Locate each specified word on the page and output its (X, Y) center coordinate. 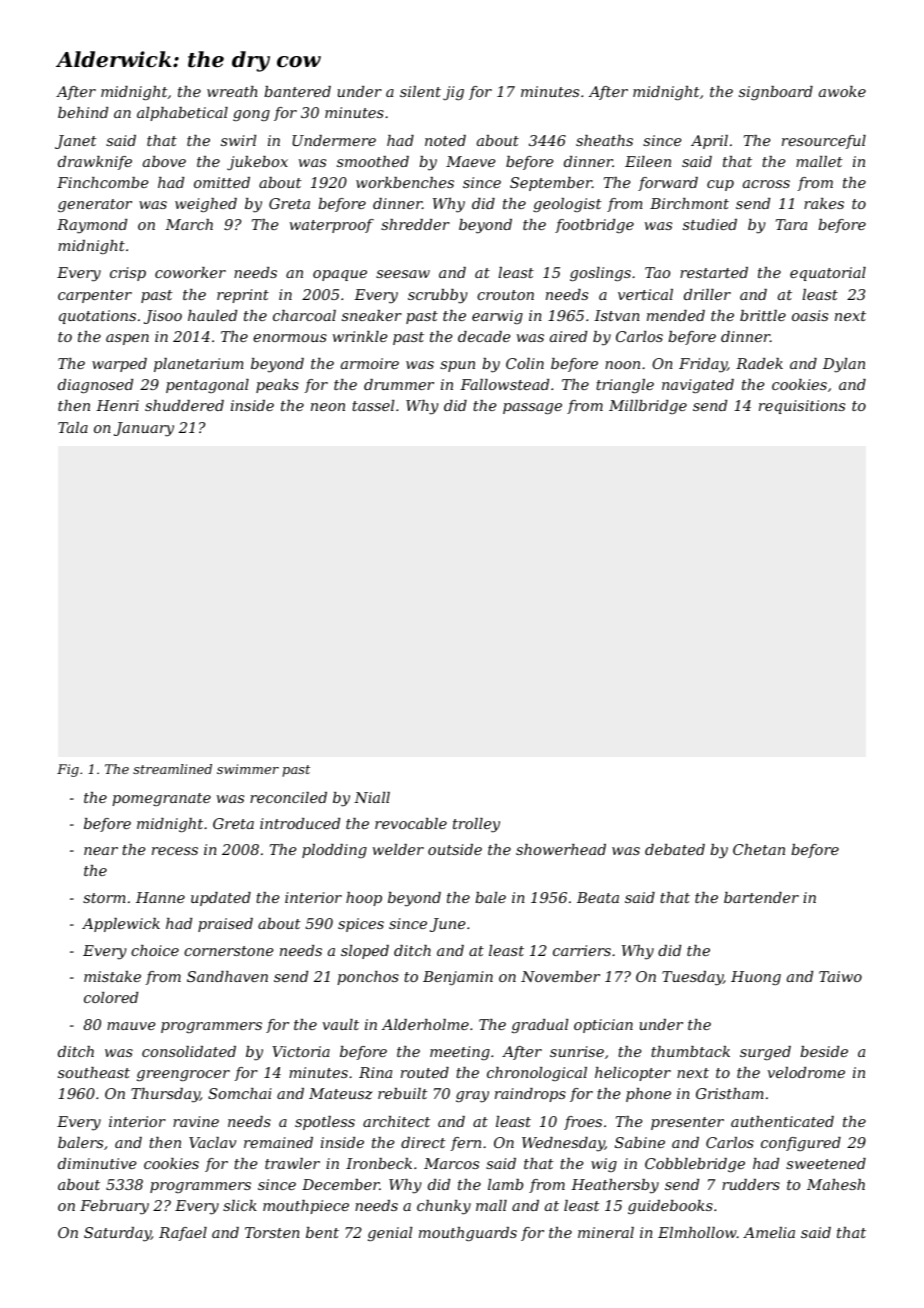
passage (532, 409)
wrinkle (360, 336)
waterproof (332, 226)
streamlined (172, 769)
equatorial (828, 274)
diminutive (97, 1163)
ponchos (368, 978)
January (144, 429)
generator (95, 206)
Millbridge (648, 407)
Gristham (730, 1093)
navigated (698, 386)
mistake (112, 976)
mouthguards (468, 1234)
